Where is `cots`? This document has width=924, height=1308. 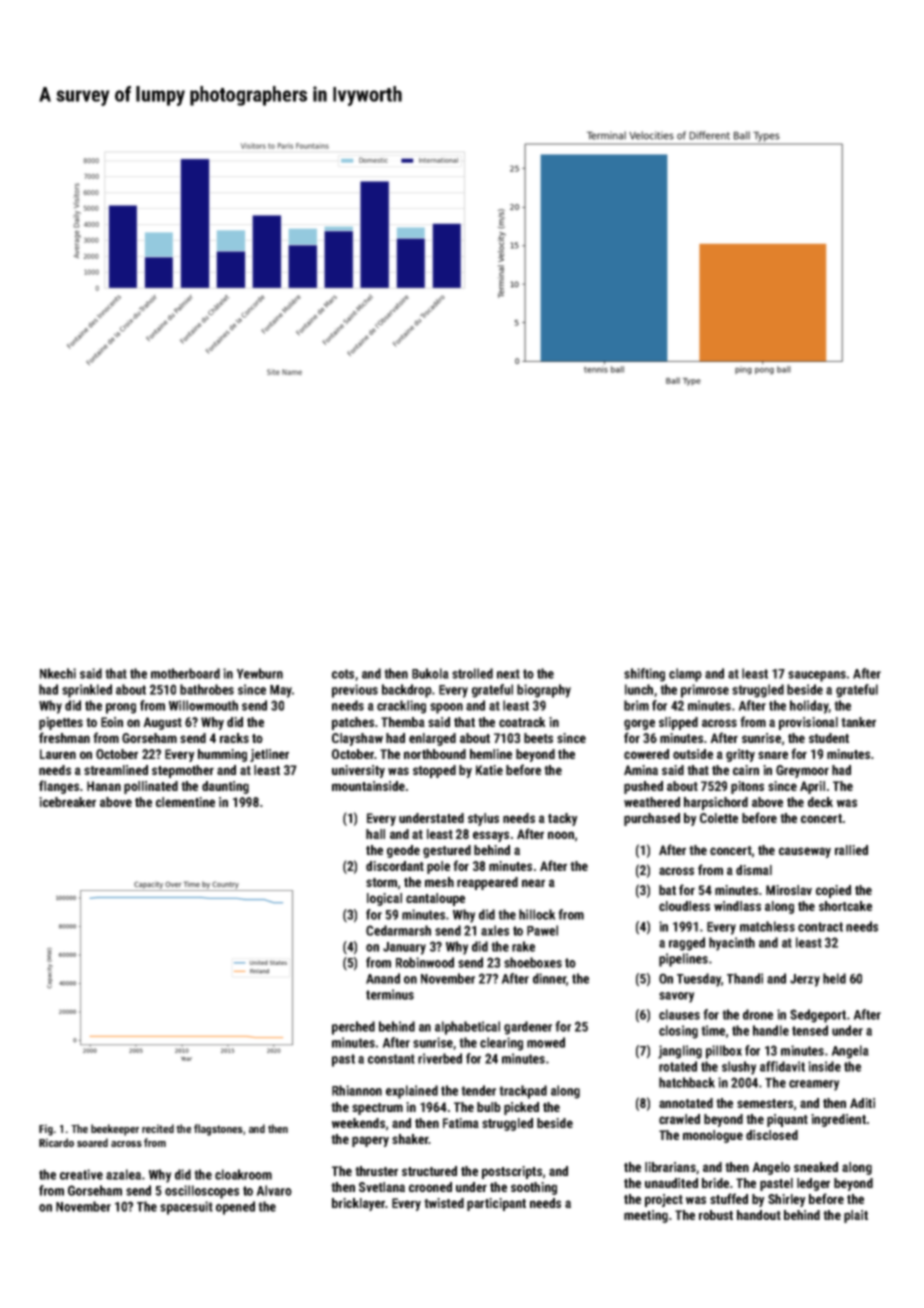
cots is located at coordinates (343, 674).
